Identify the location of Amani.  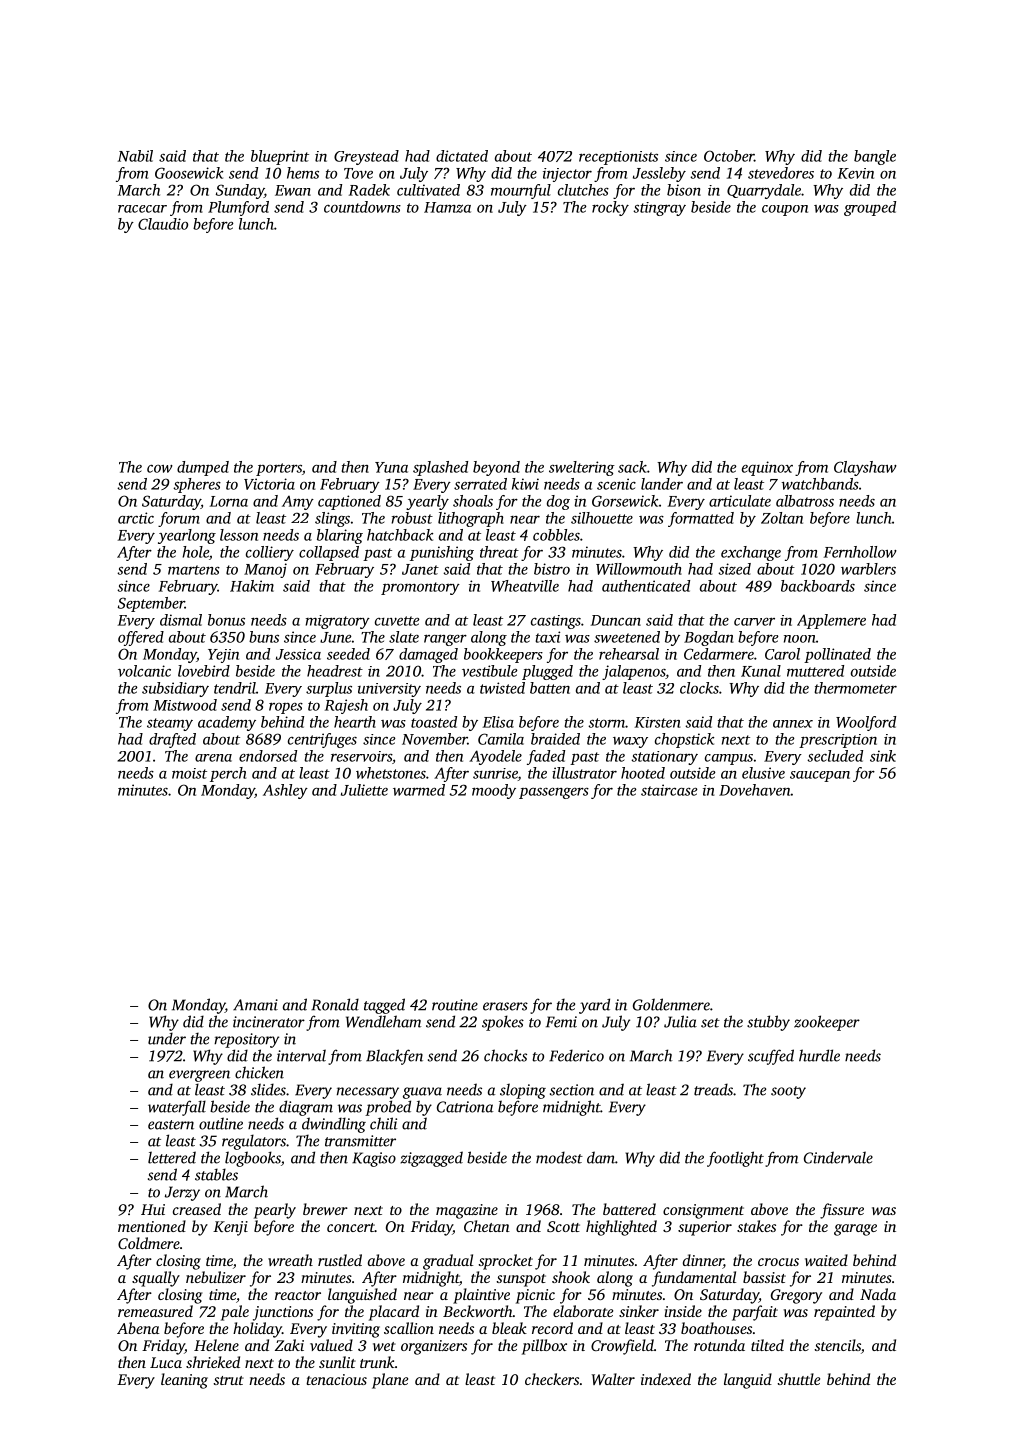
(255, 1005).
